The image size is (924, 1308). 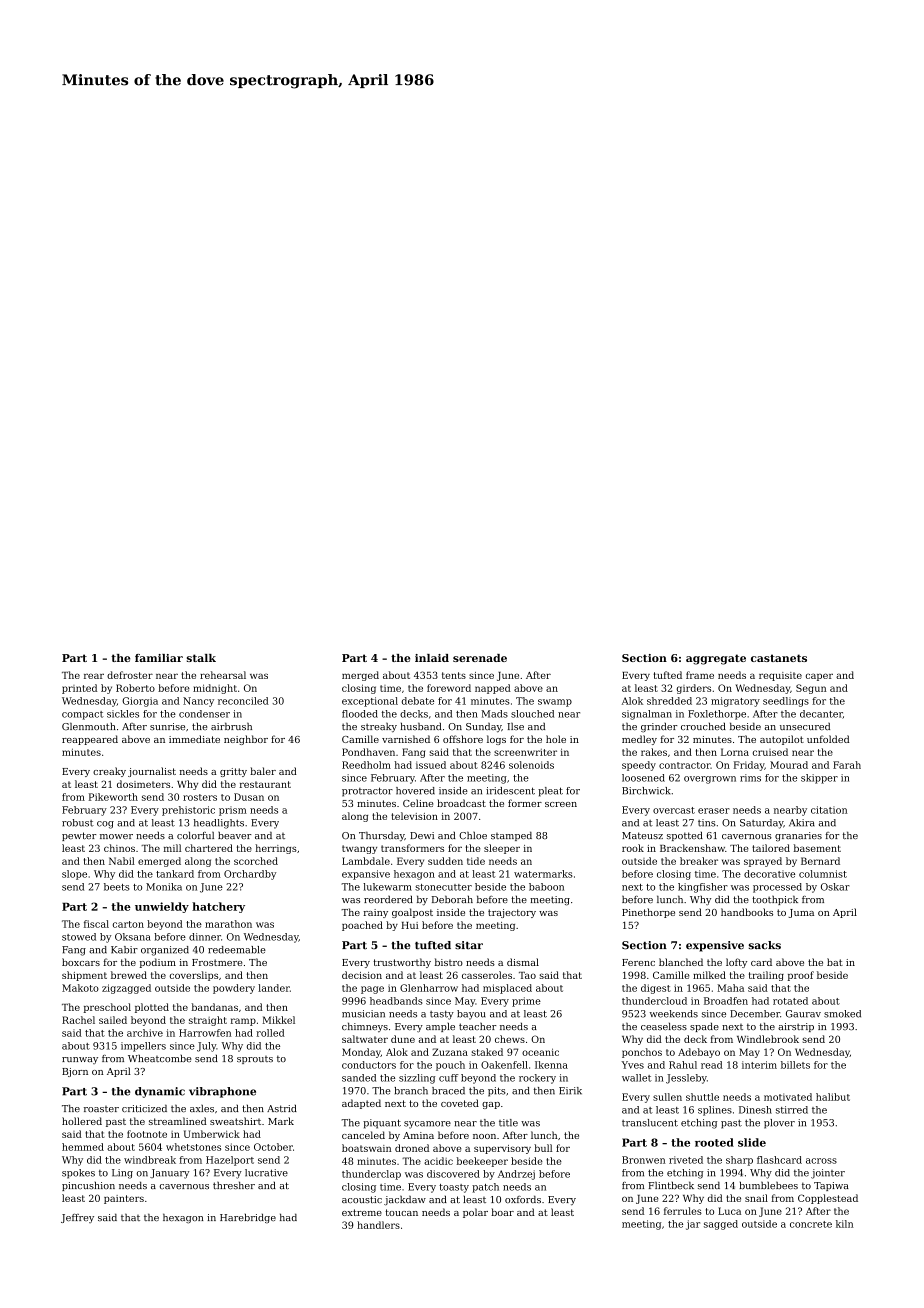 What do you see at coordinates (78, 823) in the document?
I see `robust` at bounding box center [78, 823].
